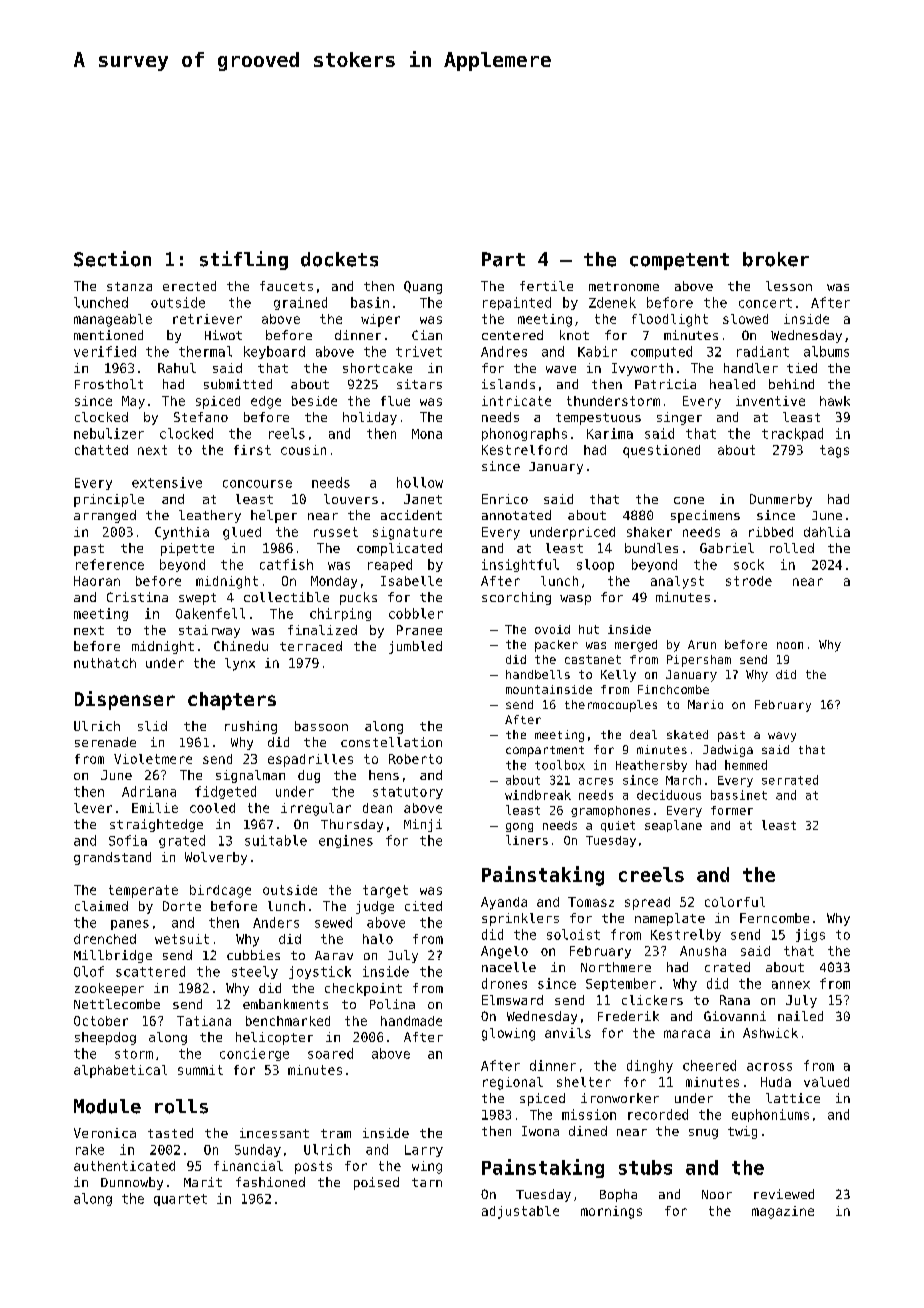  What do you see at coordinates (203, 1182) in the image?
I see `Marit` at bounding box center [203, 1182].
